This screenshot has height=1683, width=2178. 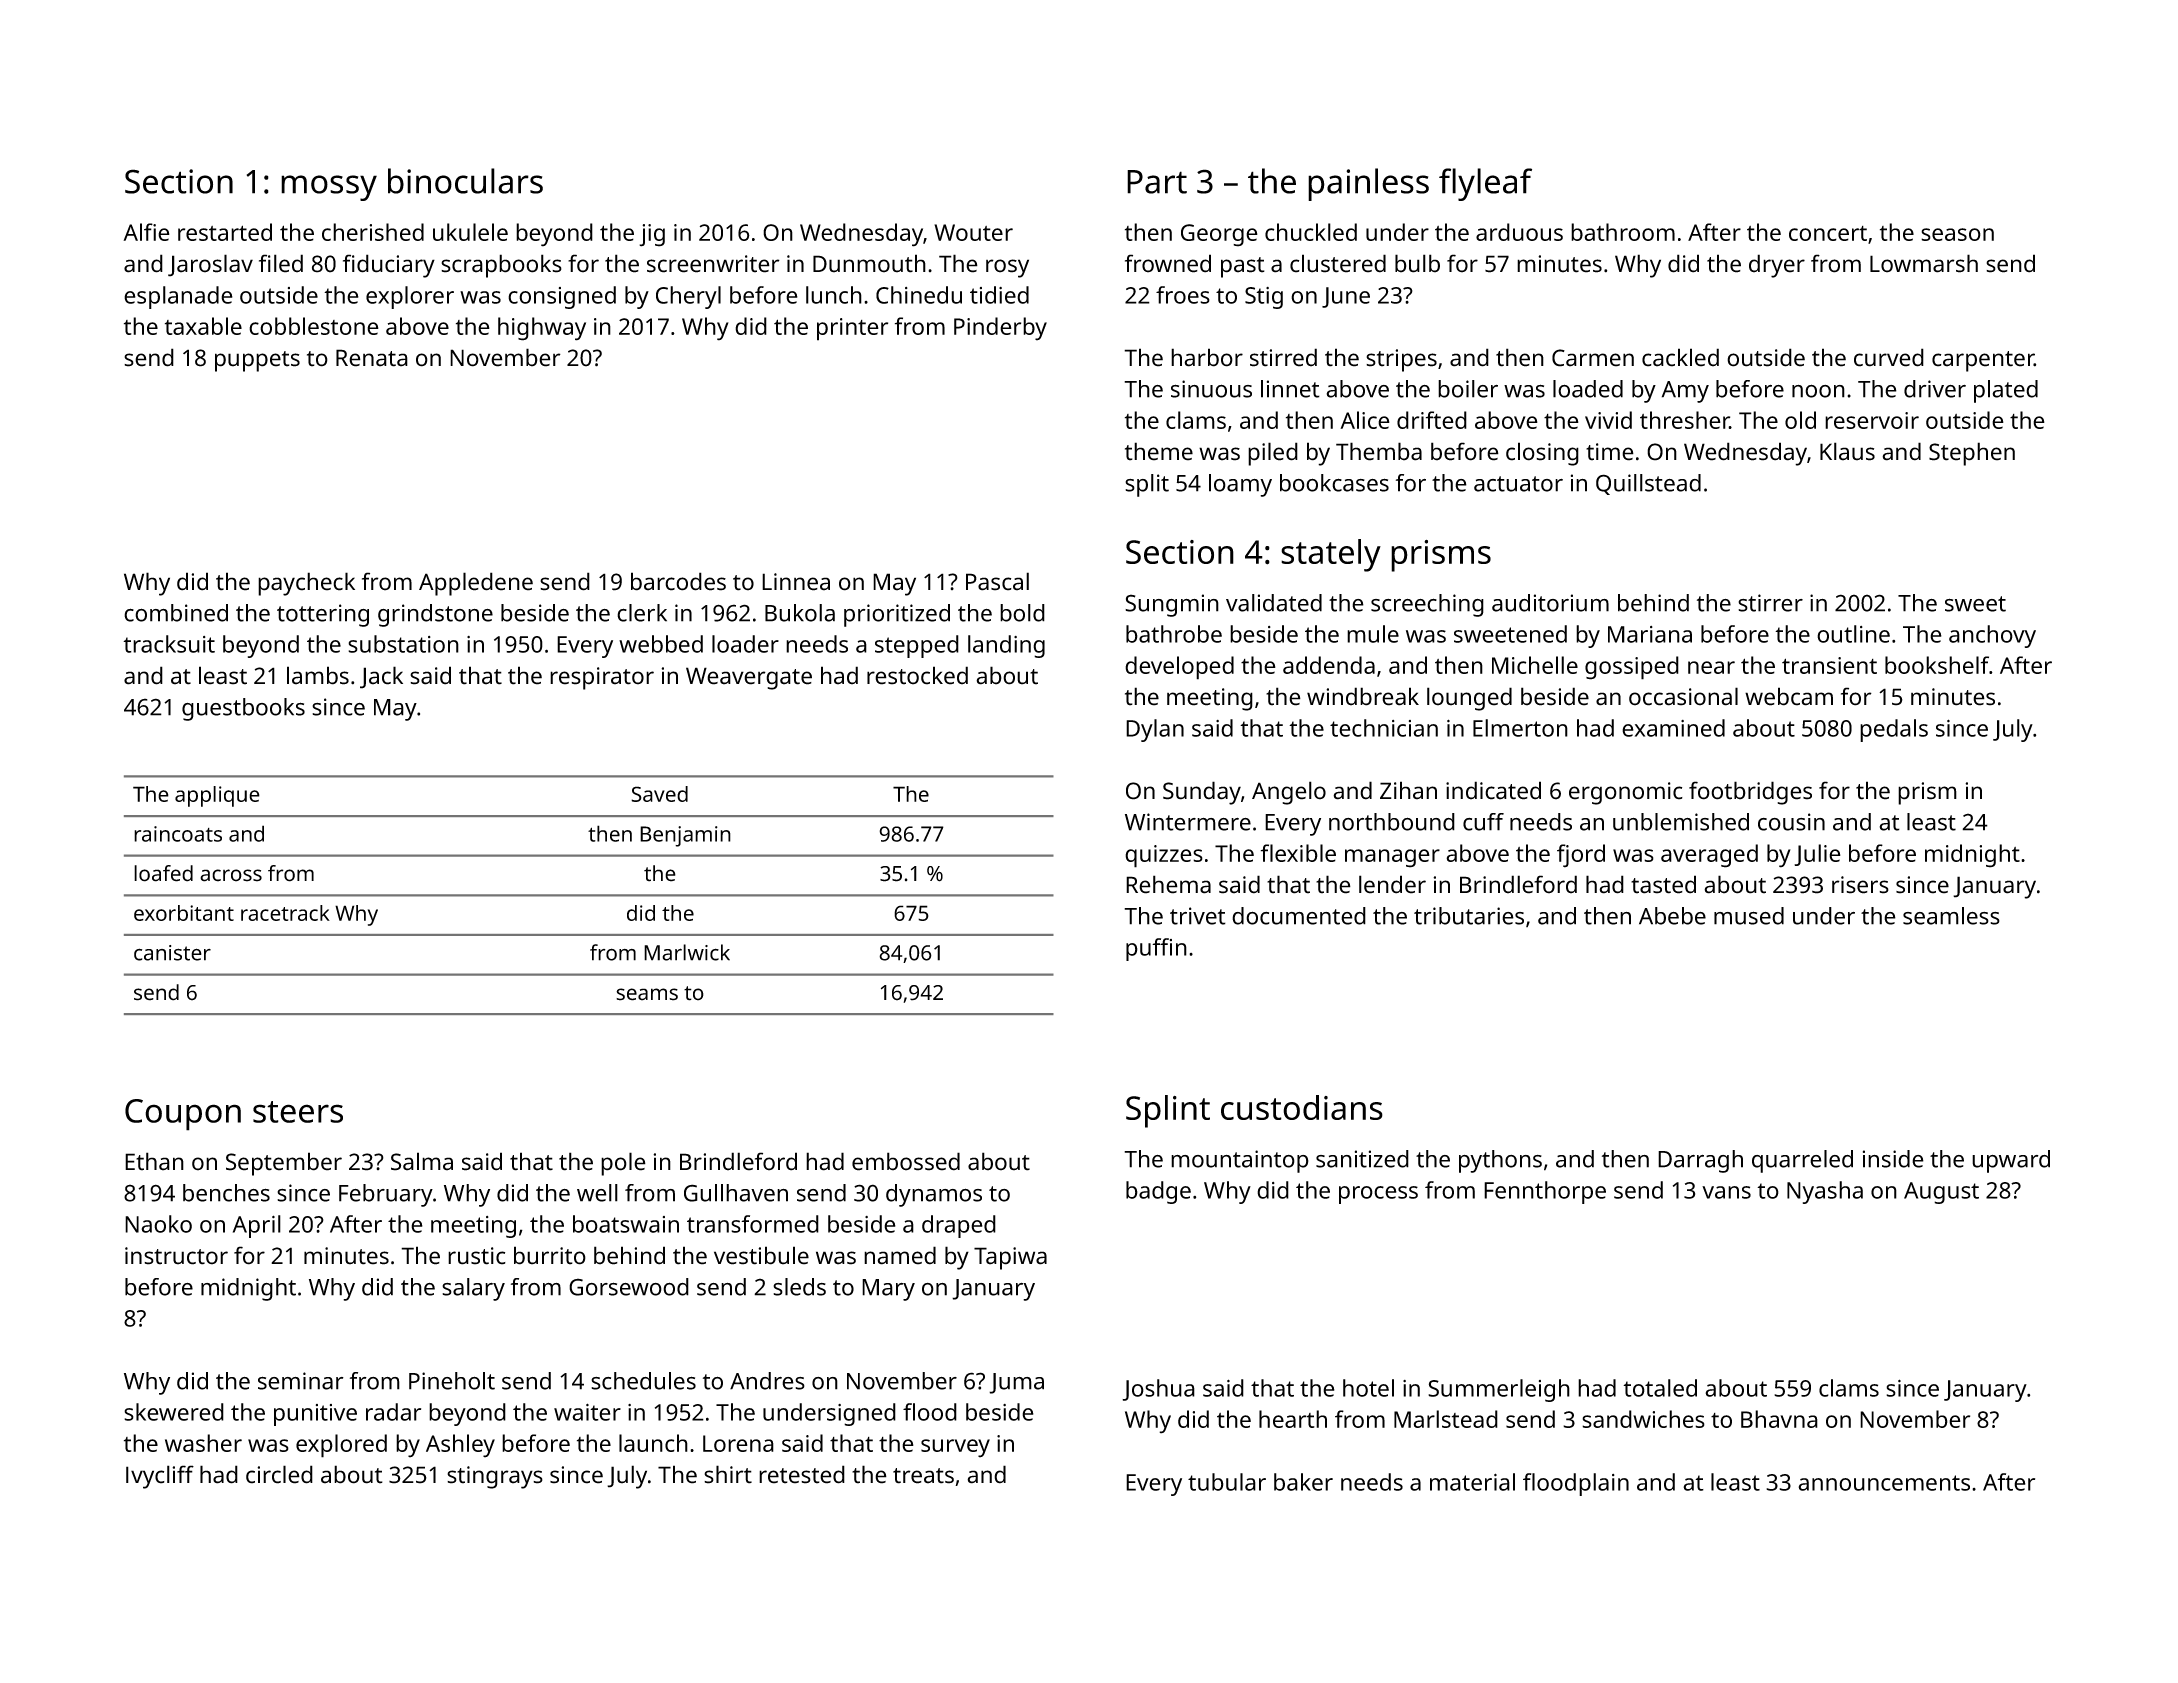 What do you see at coordinates (1468, 389) in the screenshot?
I see `boiler` at bounding box center [1468, 389].
